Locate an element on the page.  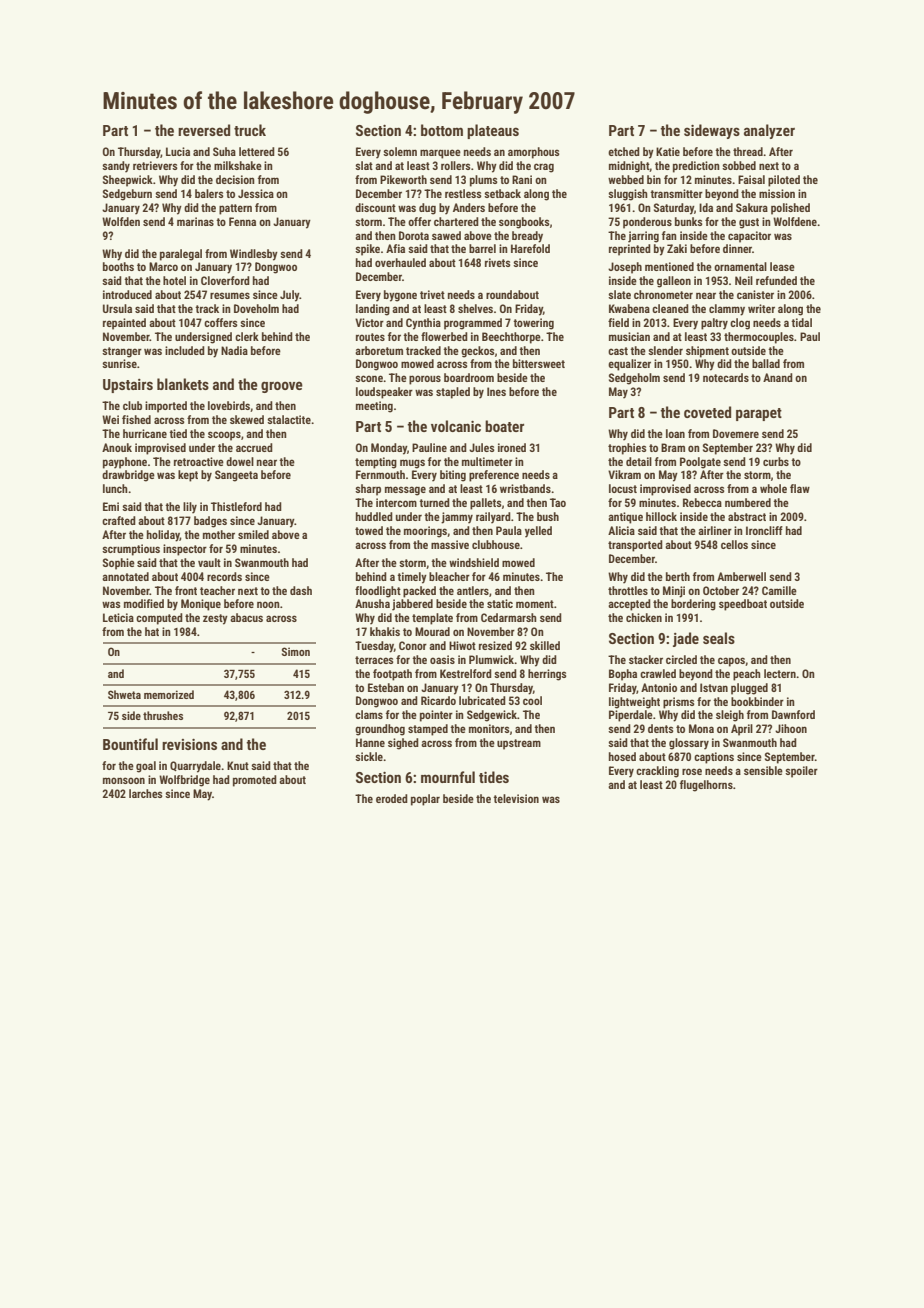
airliner is located at coordinates (715, 530).
